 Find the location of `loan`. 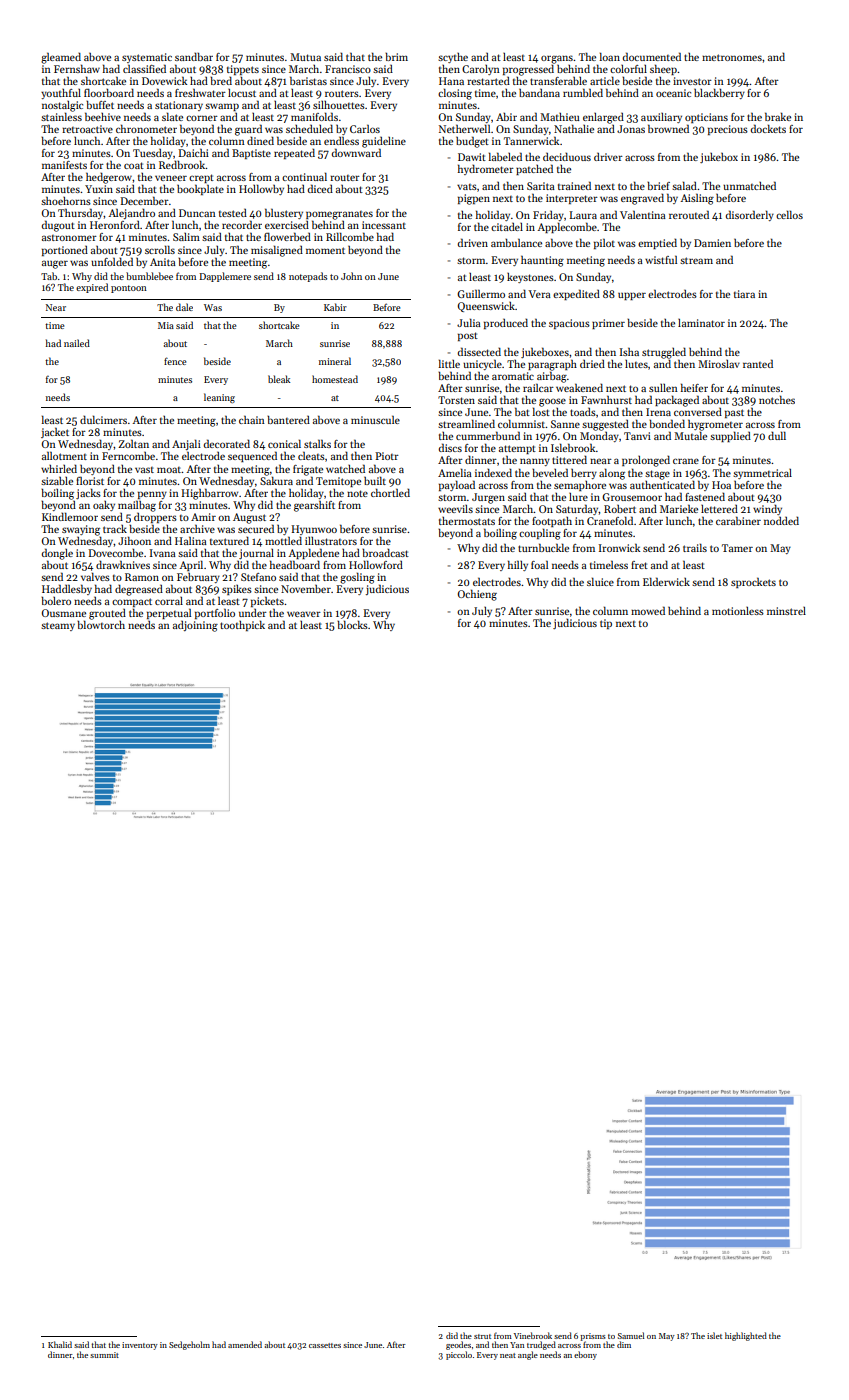

loan is located at coordinates (610, 56).
